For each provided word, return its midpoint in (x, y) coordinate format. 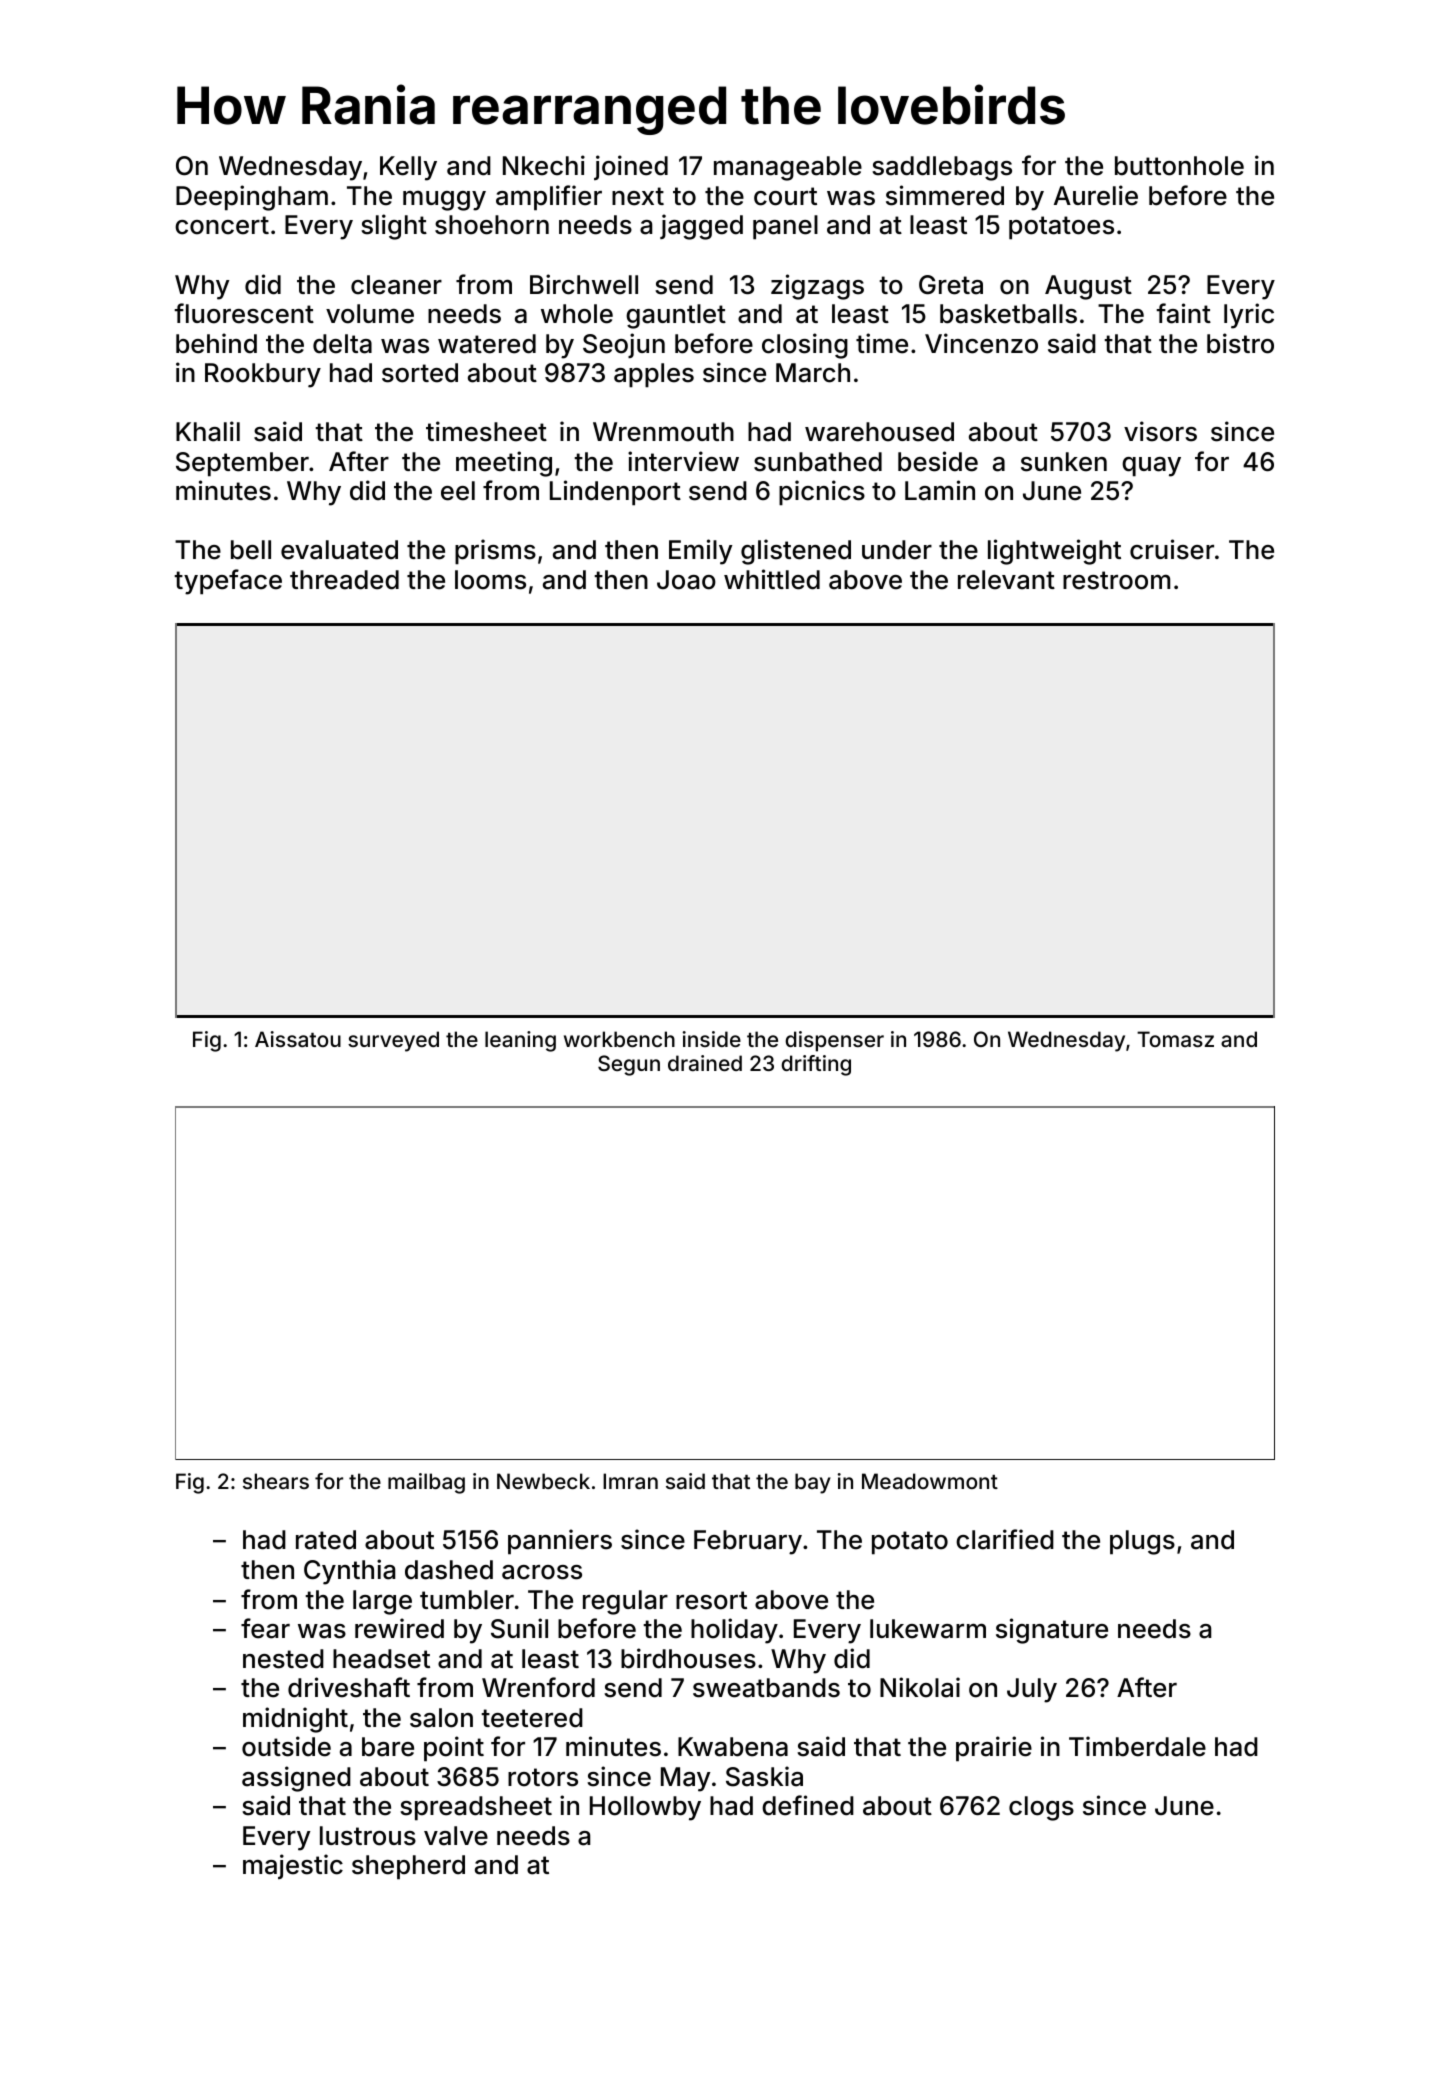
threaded (344, 580)
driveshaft (349, 1687)
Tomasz (1175, 1039)
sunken (1064, 462)
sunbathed (818, 462)
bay (813, 1483)
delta (342, 344)
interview (683, 461)
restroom (1116, 580)
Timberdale (1137, 1746)
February (748, 1542)
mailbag (426, 1483)
